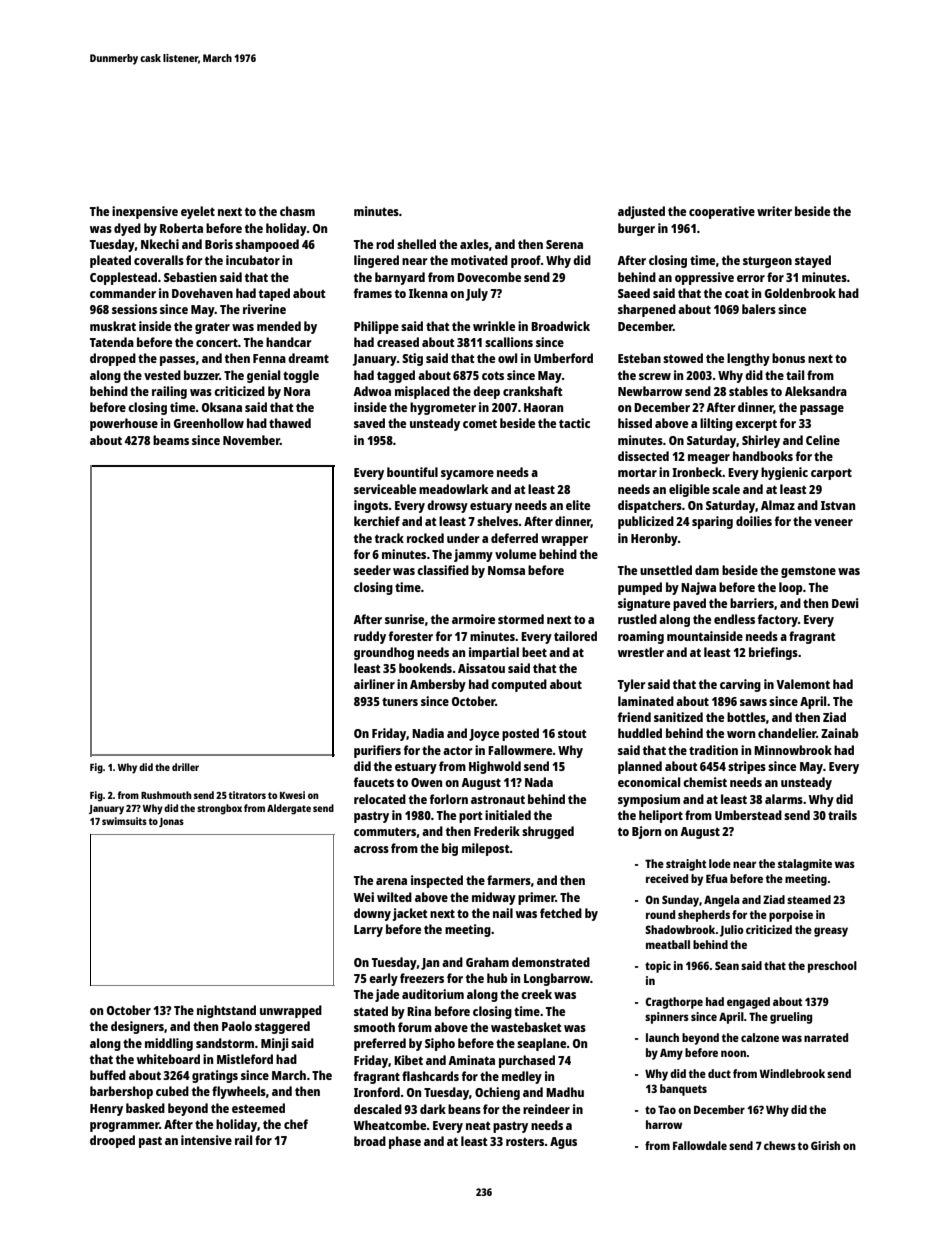 The height and width of the image is (1233, 952). I want to click on ruddy, so click(370, 637).
